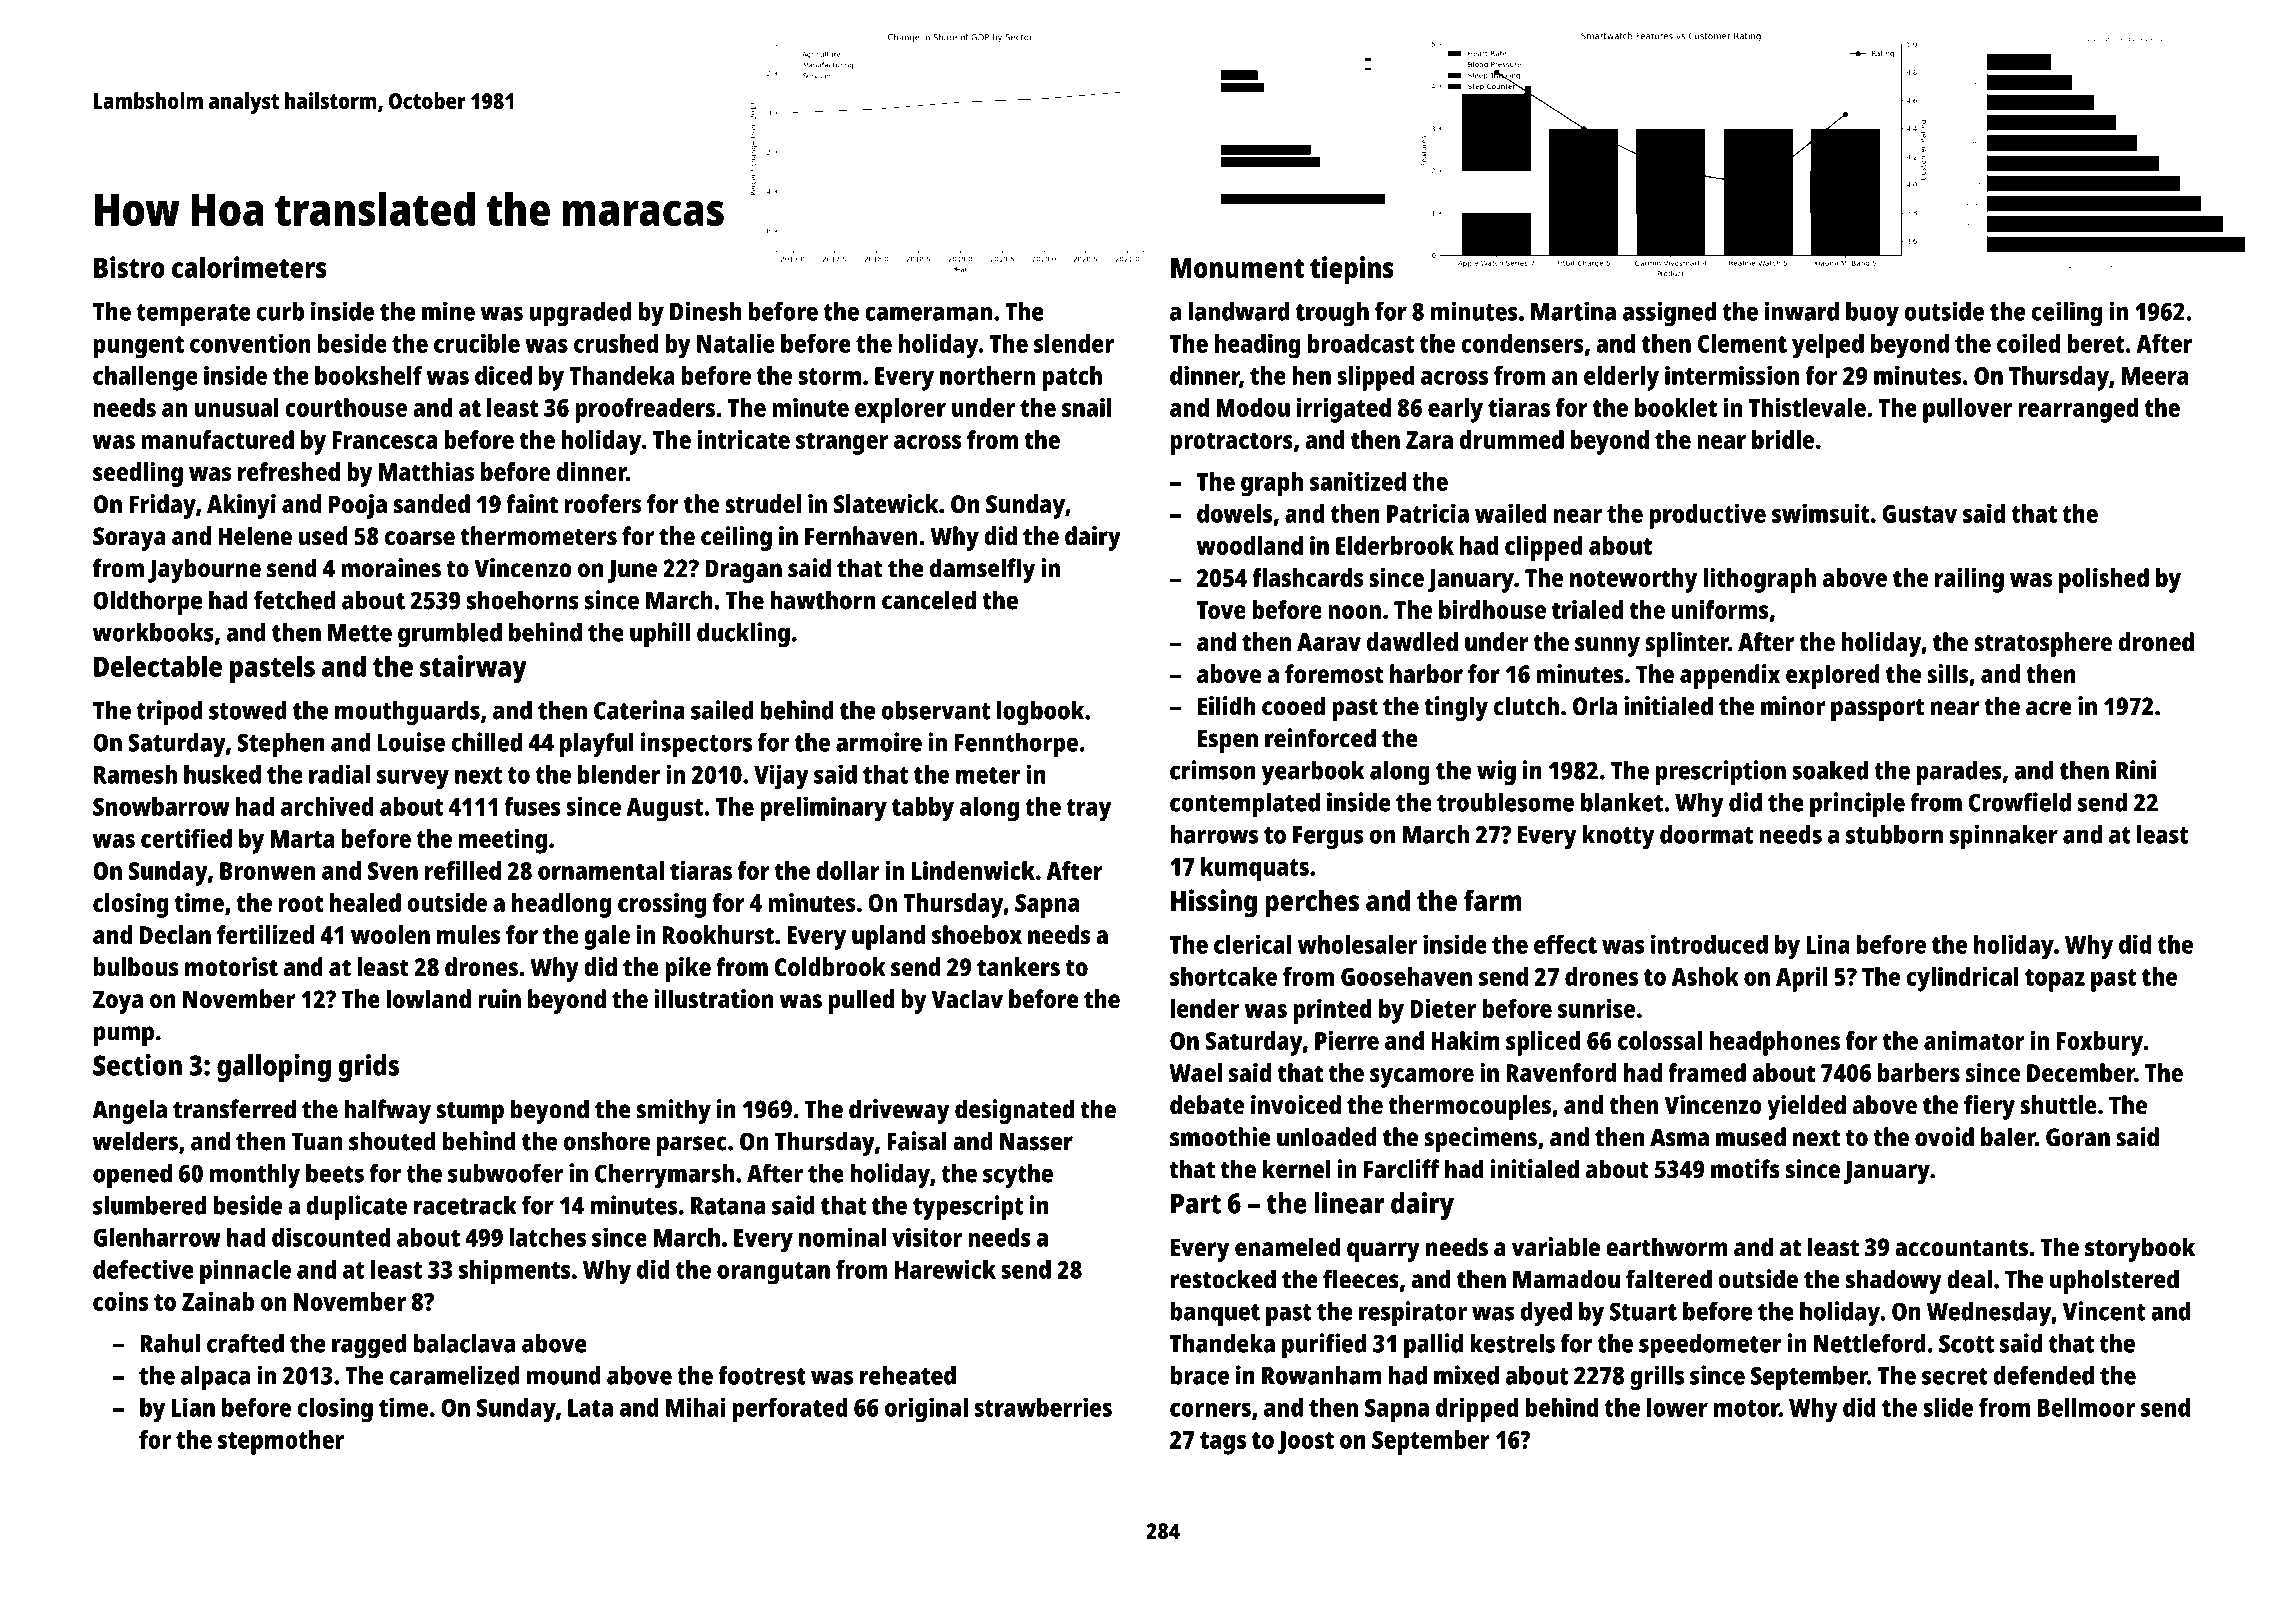 This document has height=1620, width=2292. What do you see at coordinates (601, 870) in the document?
I see `ornamental` at bounding box center [601, 870].
